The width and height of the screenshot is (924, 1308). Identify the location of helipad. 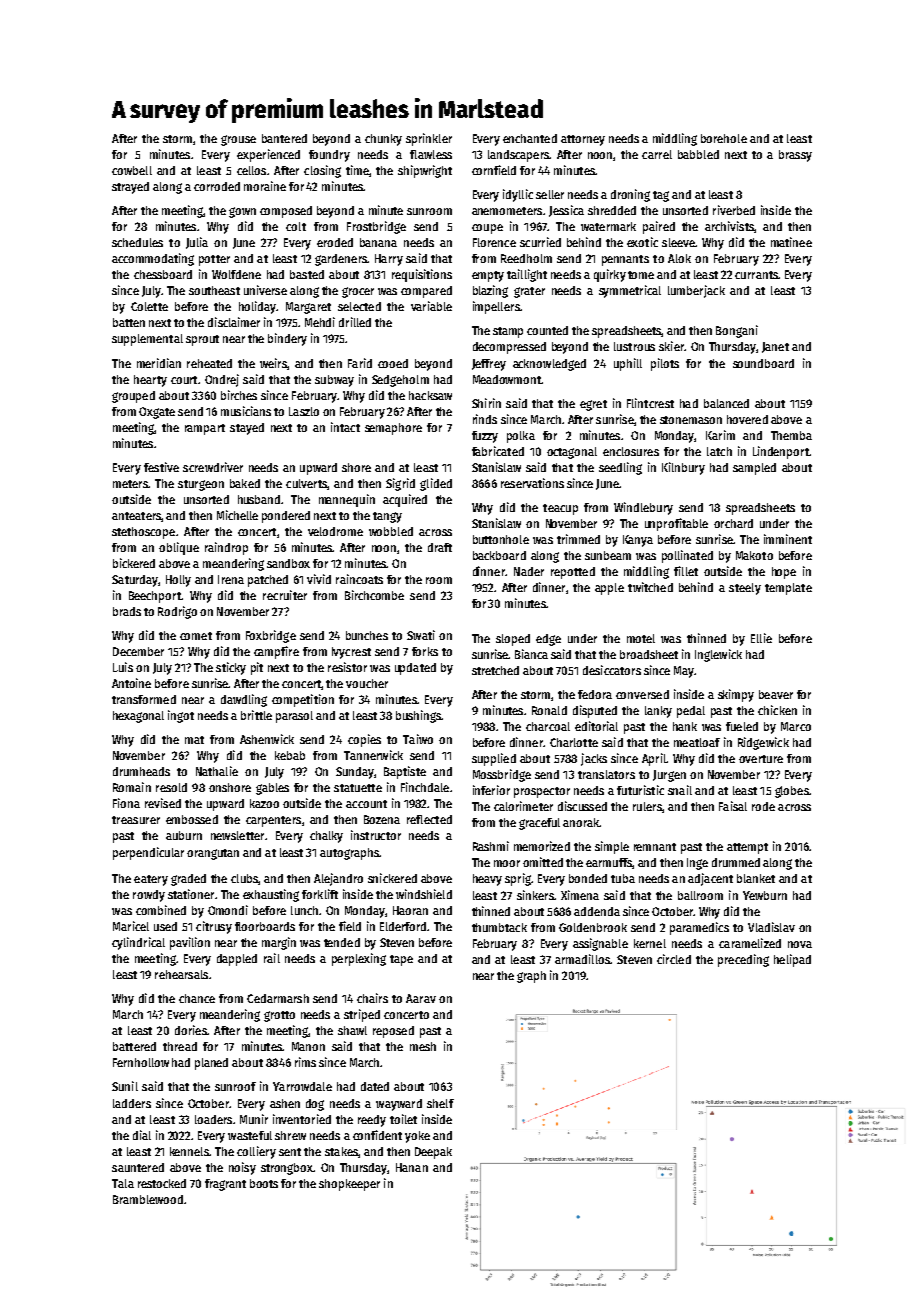
(792, 960).
